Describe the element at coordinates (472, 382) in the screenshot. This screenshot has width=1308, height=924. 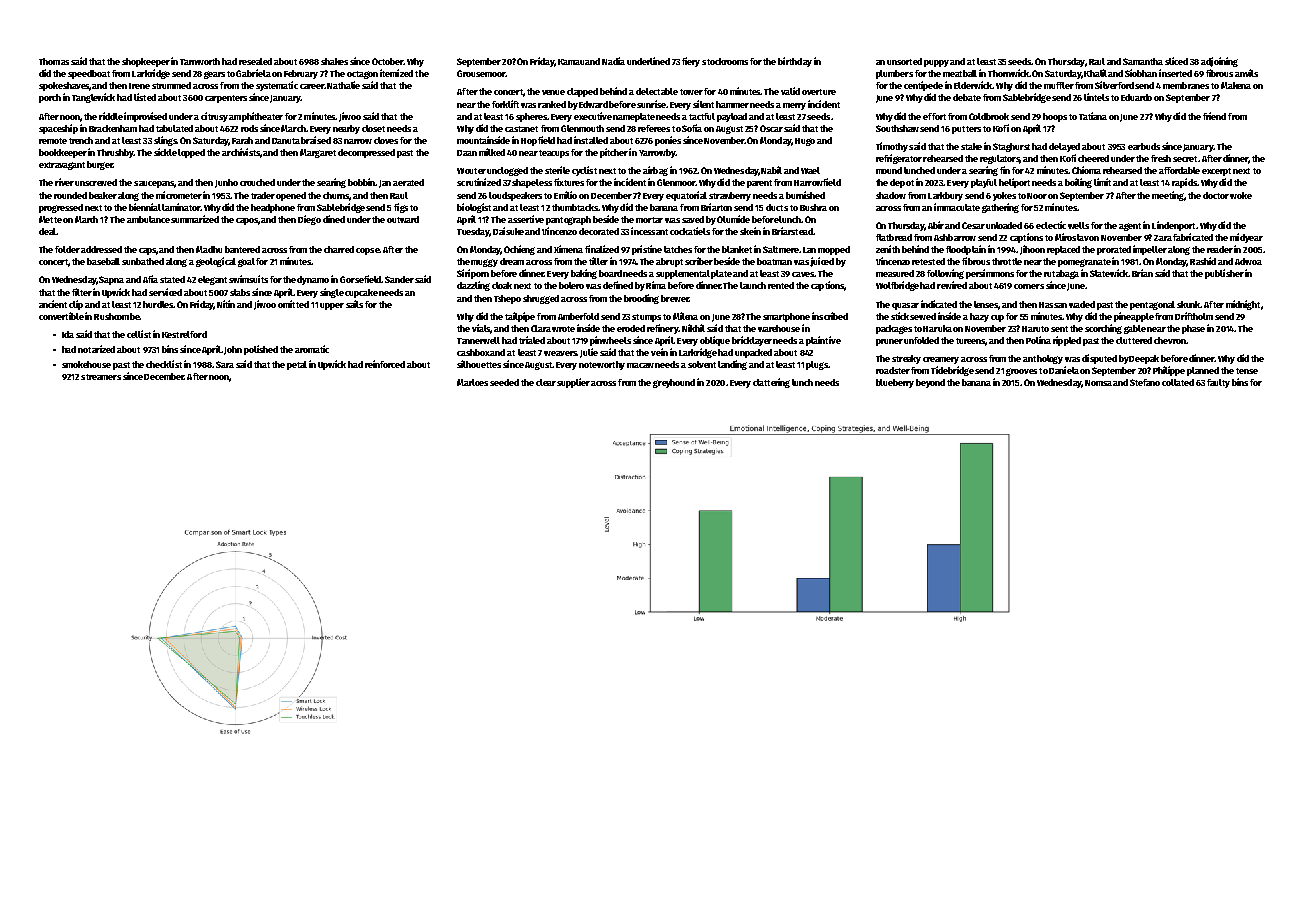
I see `Marloes` at that location.
